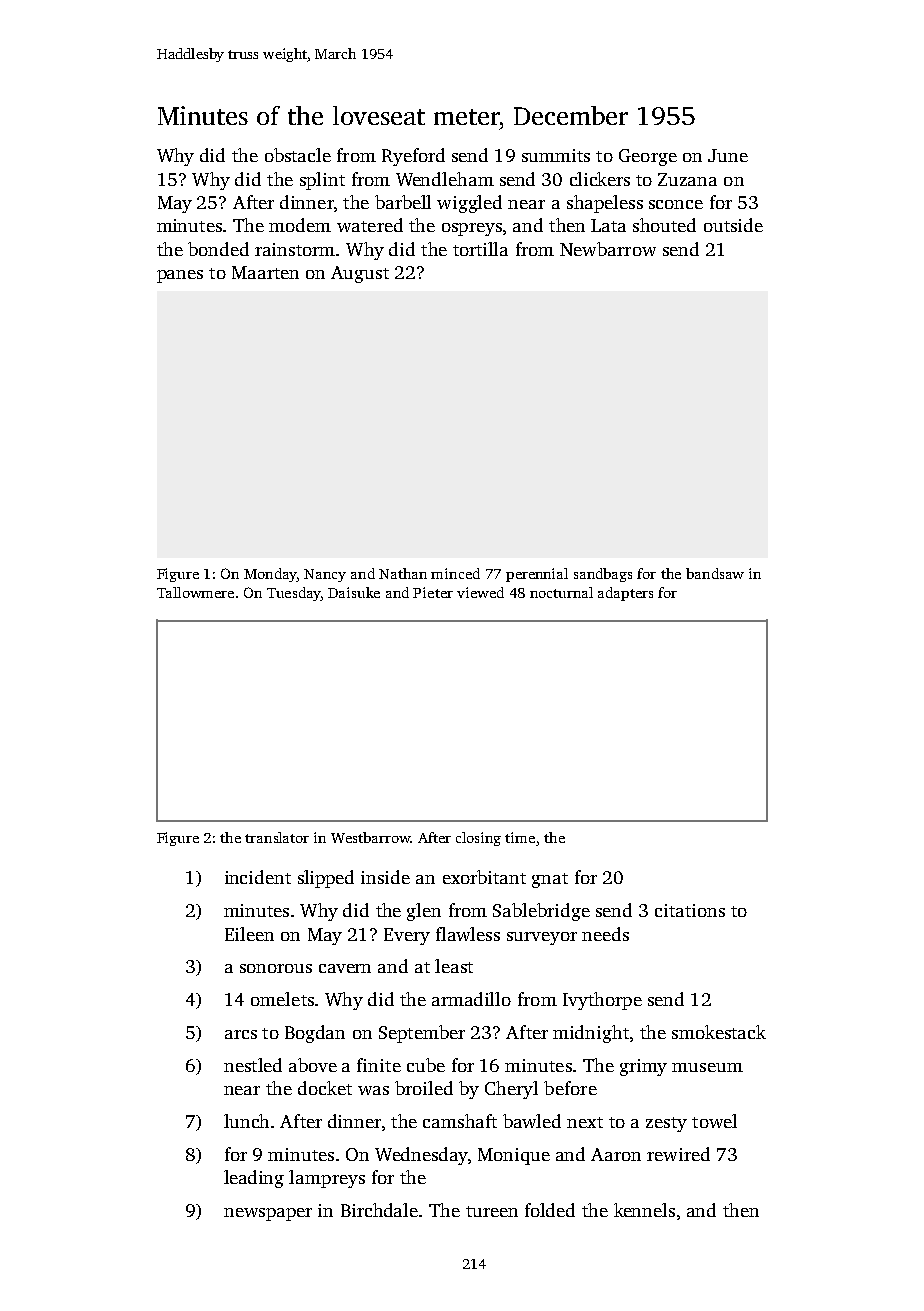  What do you see at coordinates (265, 272) in the screenshot?
I see `Maarten` at bounding box center [265, 272].
